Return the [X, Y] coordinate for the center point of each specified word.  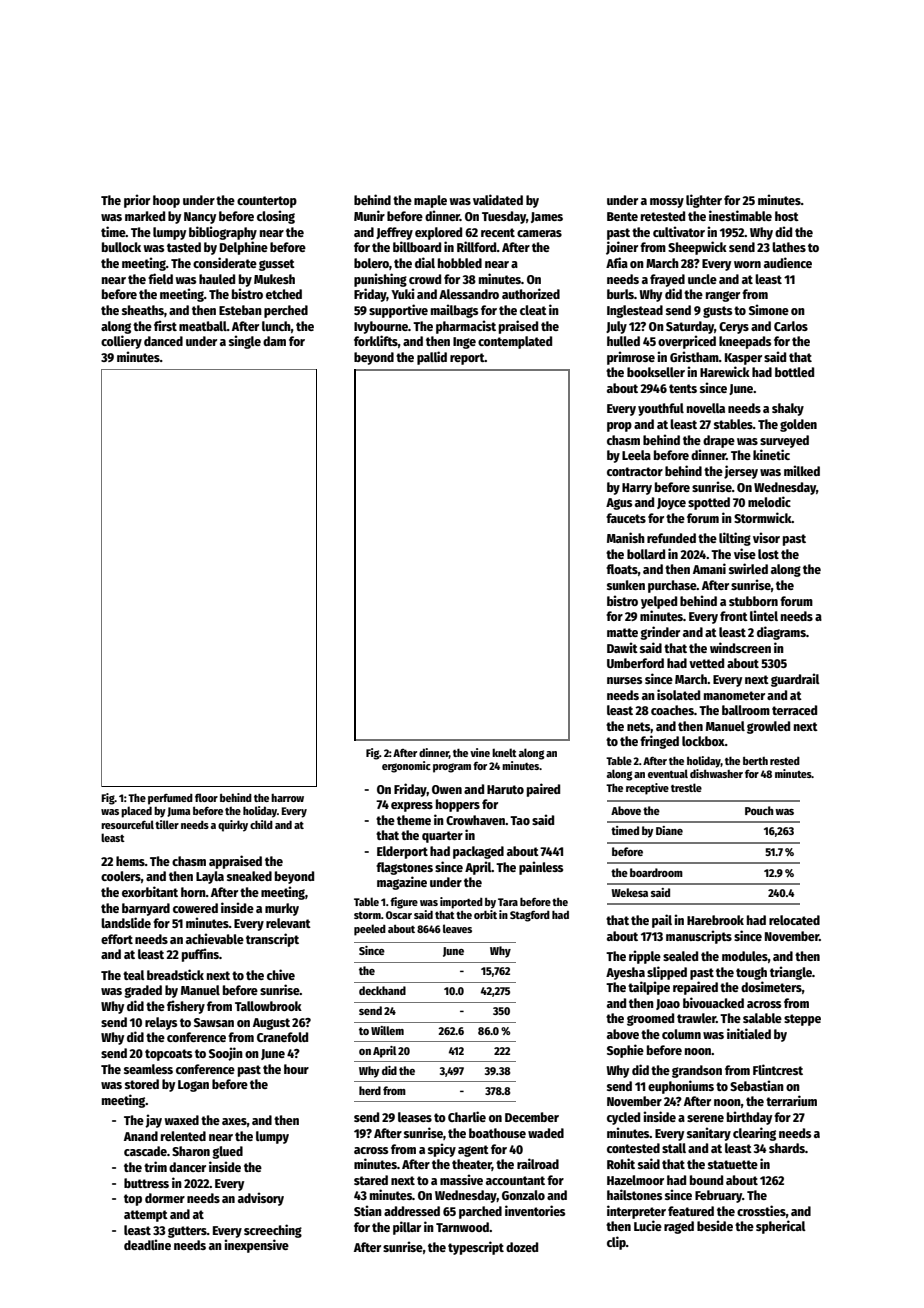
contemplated [515, 342]
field [160, 278]
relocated [794, 920]
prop [619, 427]
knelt [504, 752]
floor [206, 797]
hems [130, 861]
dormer [165, 1198]
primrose [631, 358]
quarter [442, 837]
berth [755, 760]
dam [274, 341]
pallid [432, 358]
